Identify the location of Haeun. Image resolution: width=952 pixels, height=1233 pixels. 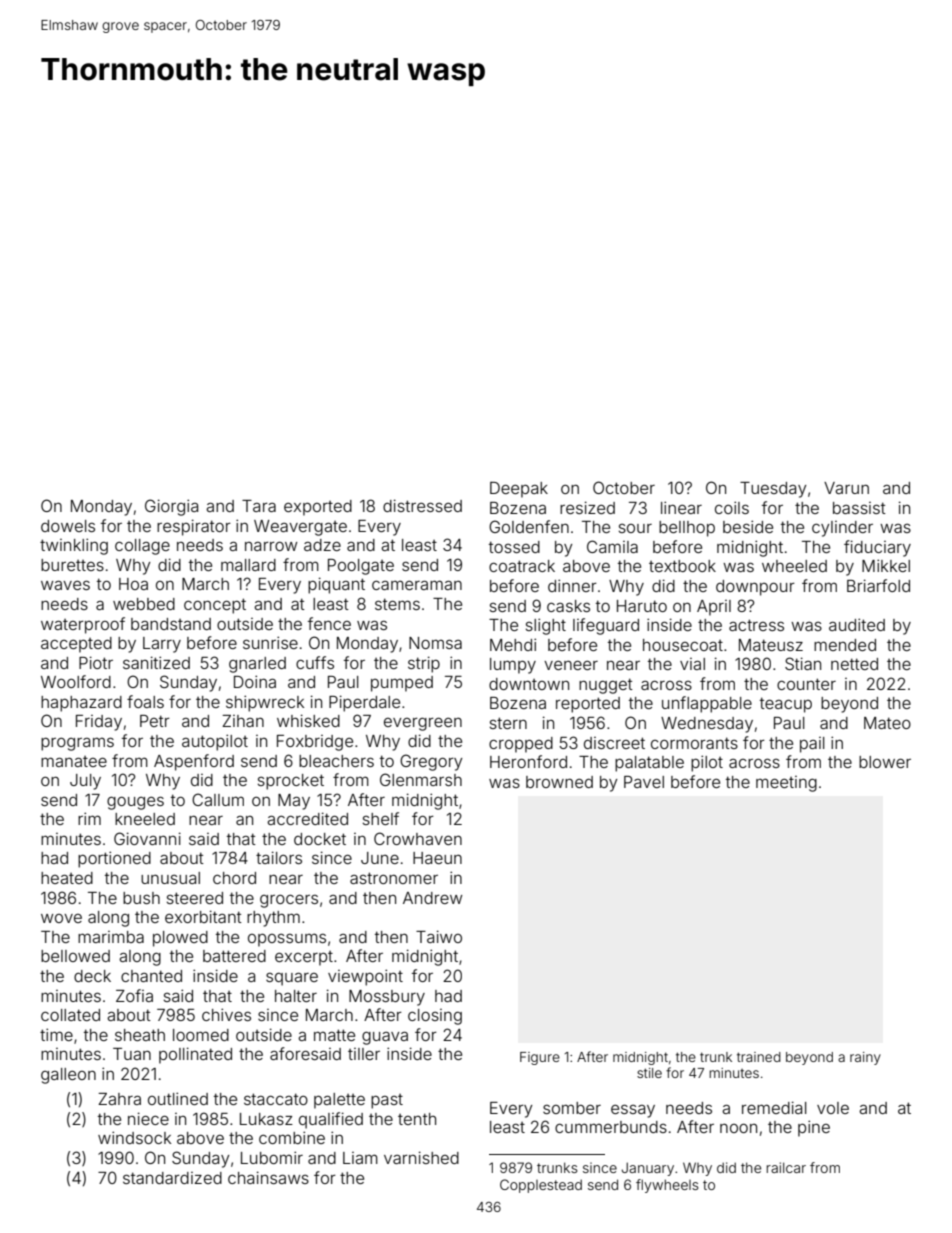
(437, 858).
